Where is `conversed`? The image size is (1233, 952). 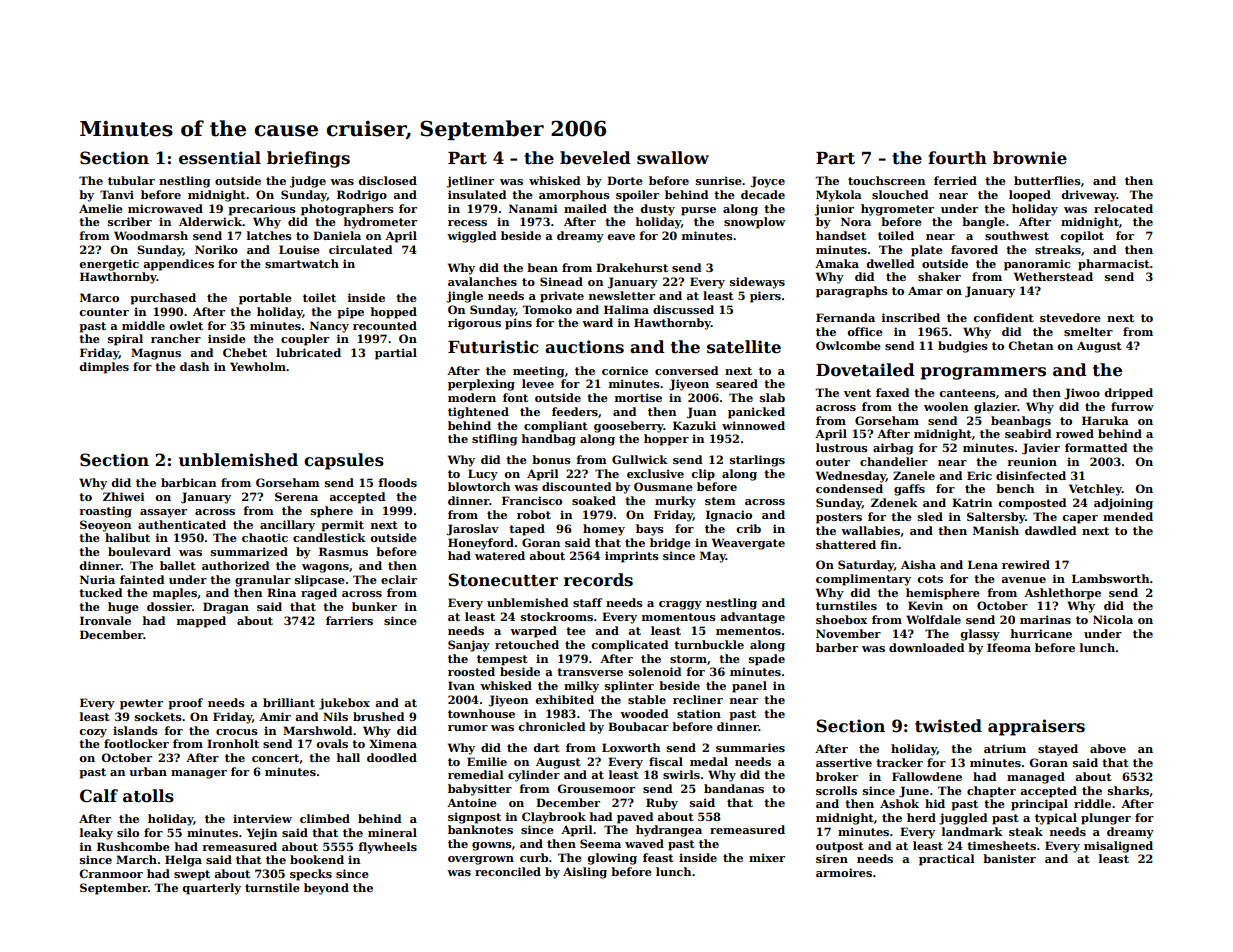 conversed is located at coordinates (686, 370).
